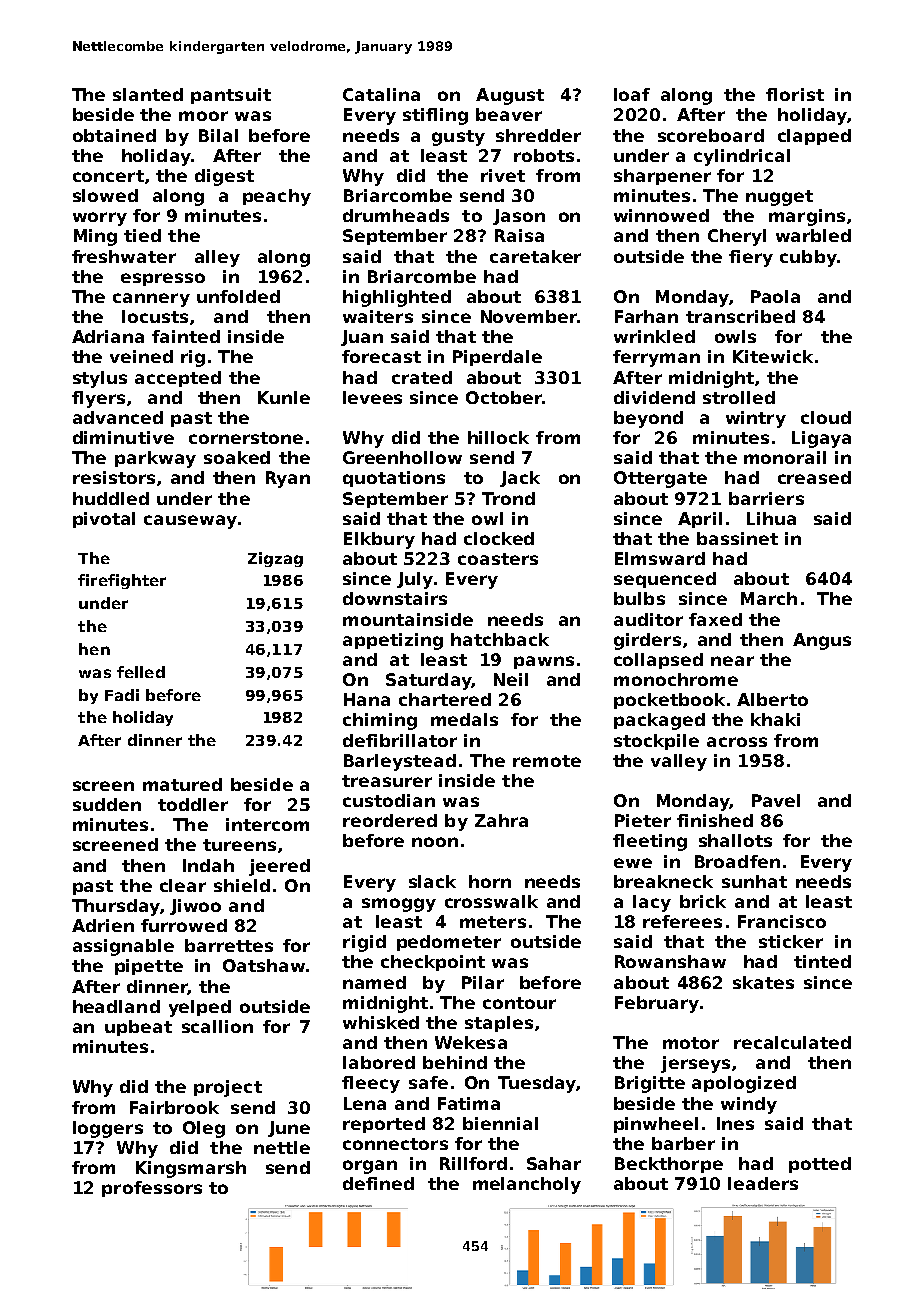 The width and height of the screenshot is (924, 1308). Describe the element at coordinates (367, 699) in the screenshot. I see `Hana` at that location.
